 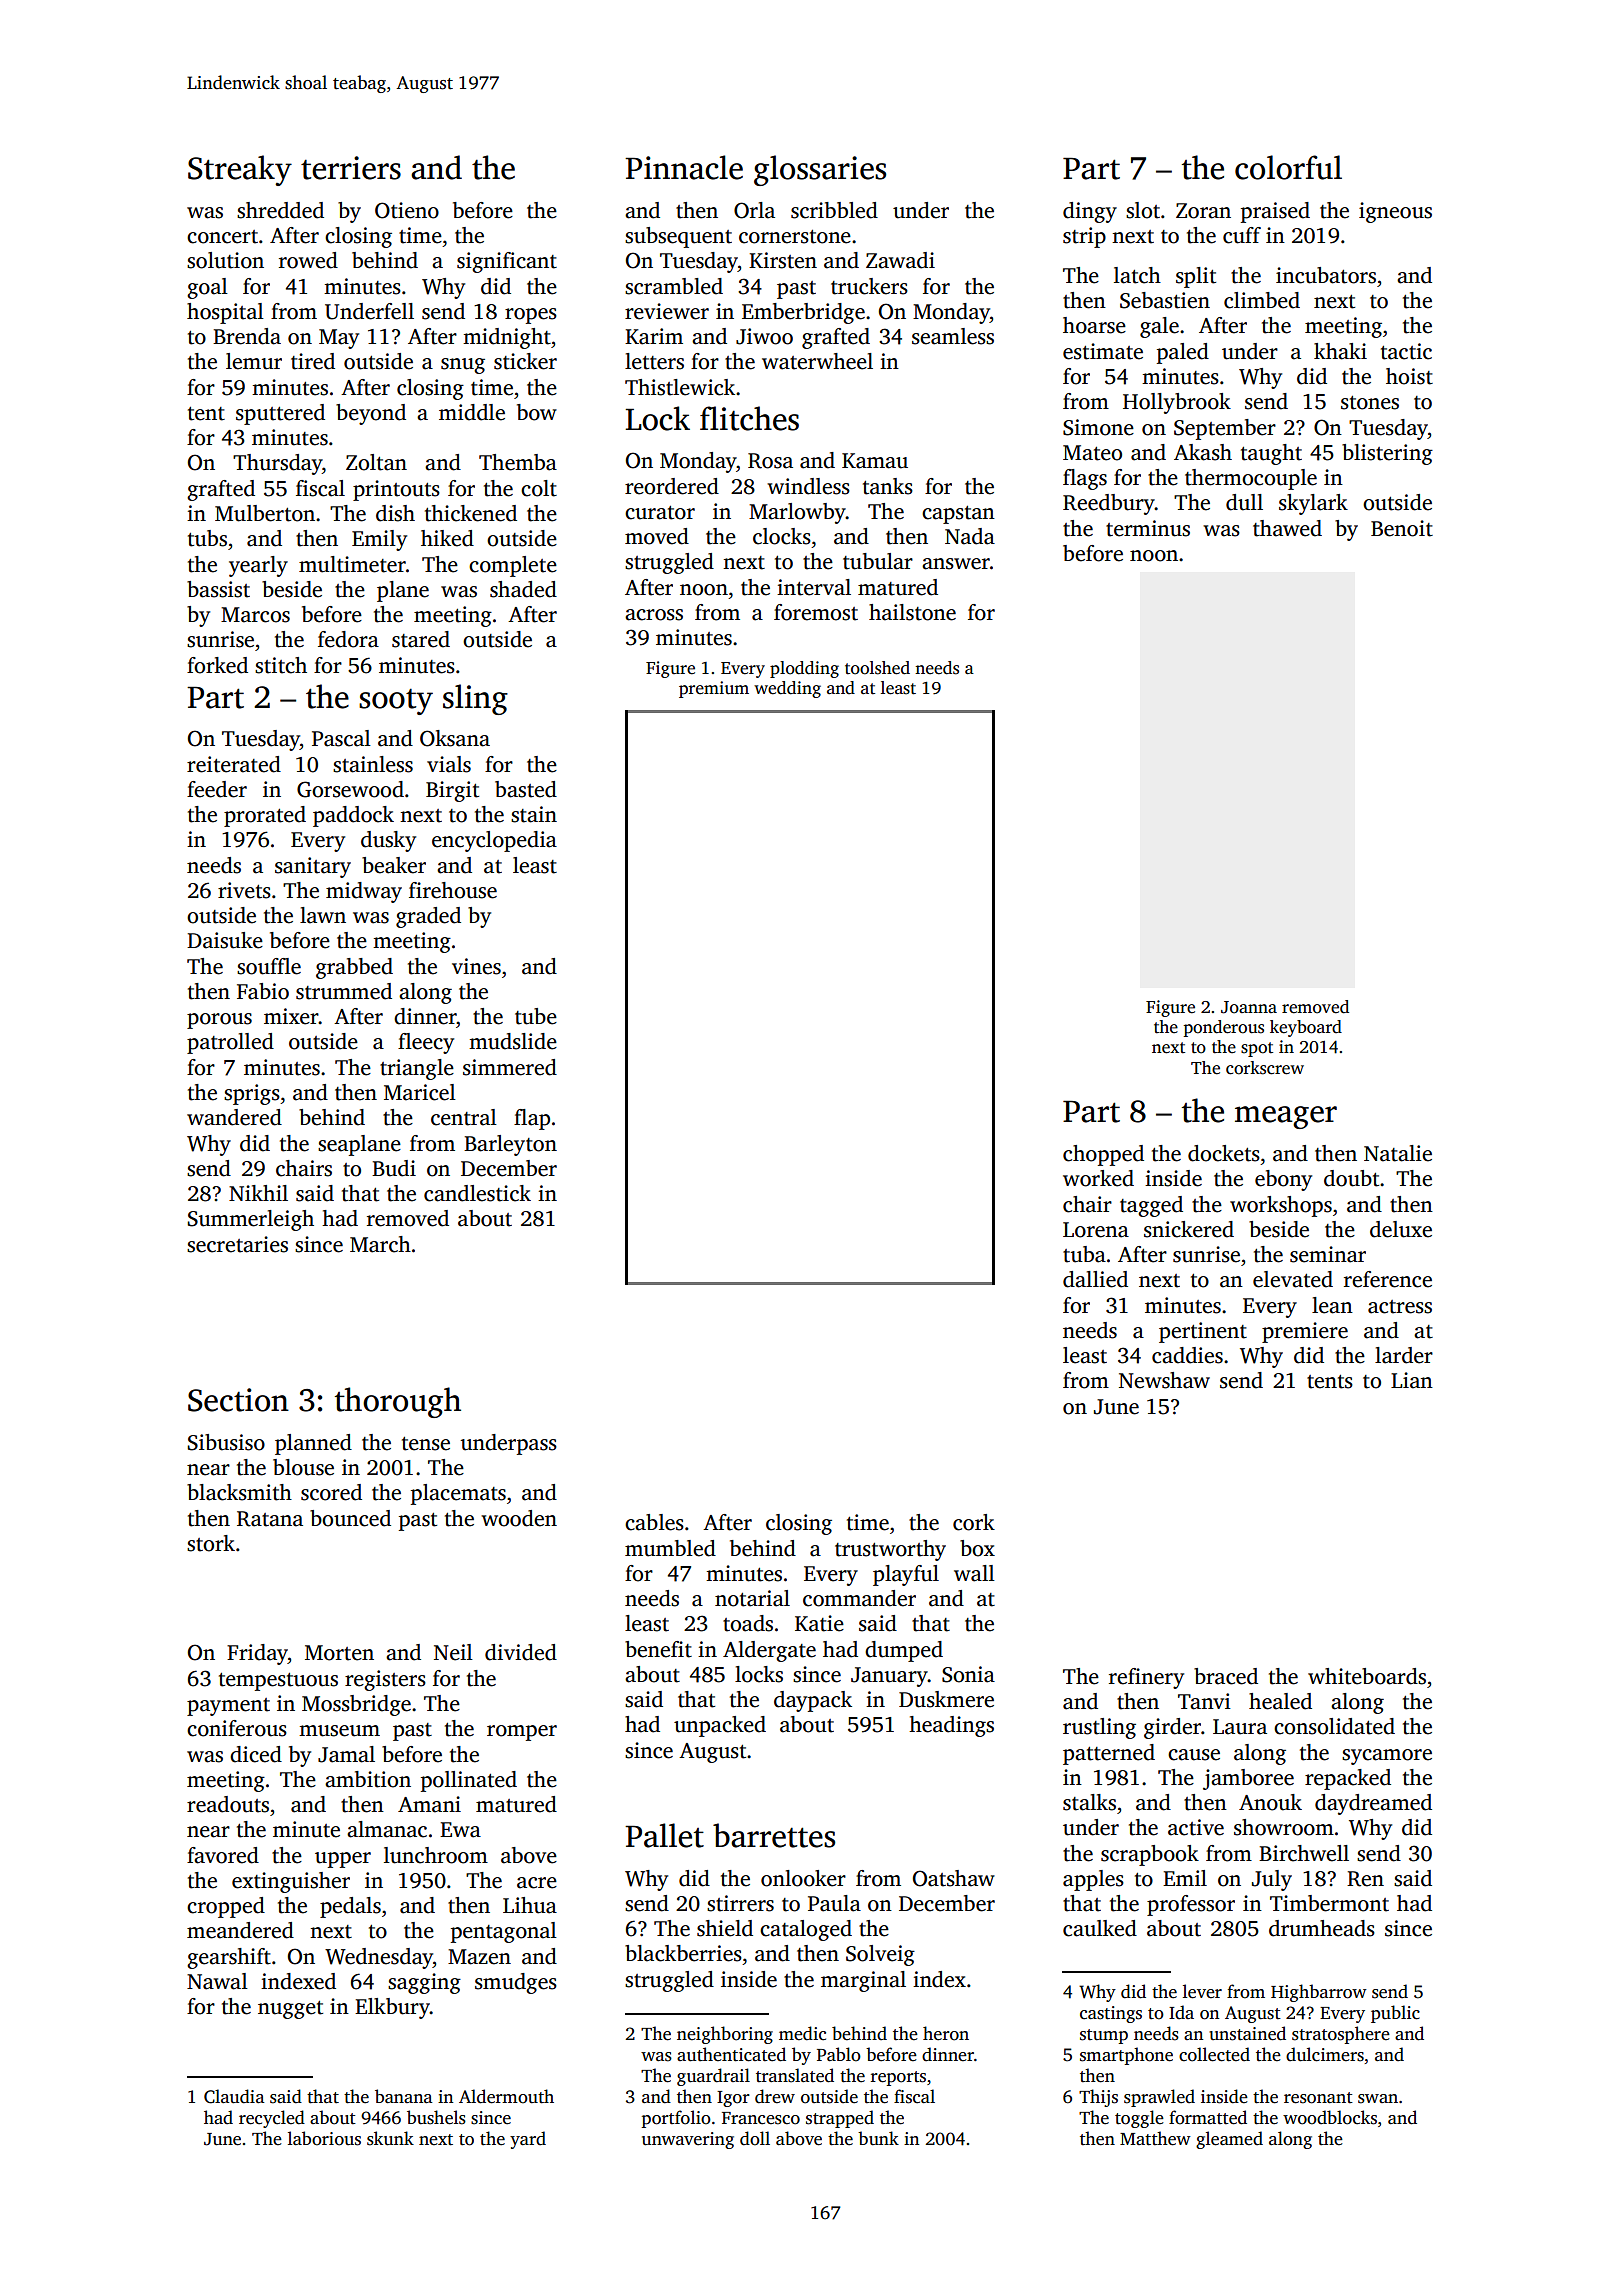 What do you see at coordinates (339, 339) in the screenshot?
I see `May` at bounding box center [339, 339].
